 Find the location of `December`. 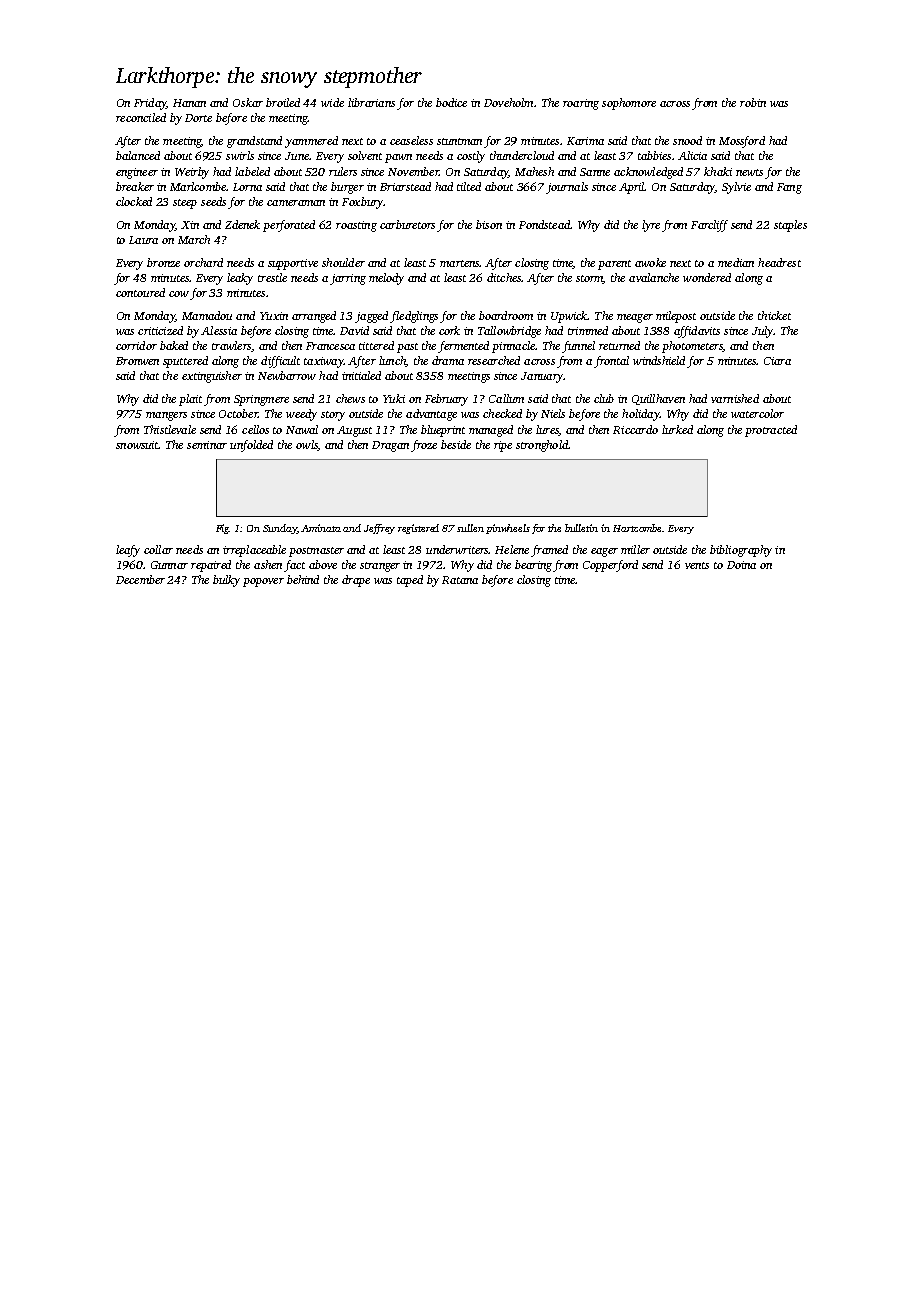

December is located at coordinates (140, 579).
